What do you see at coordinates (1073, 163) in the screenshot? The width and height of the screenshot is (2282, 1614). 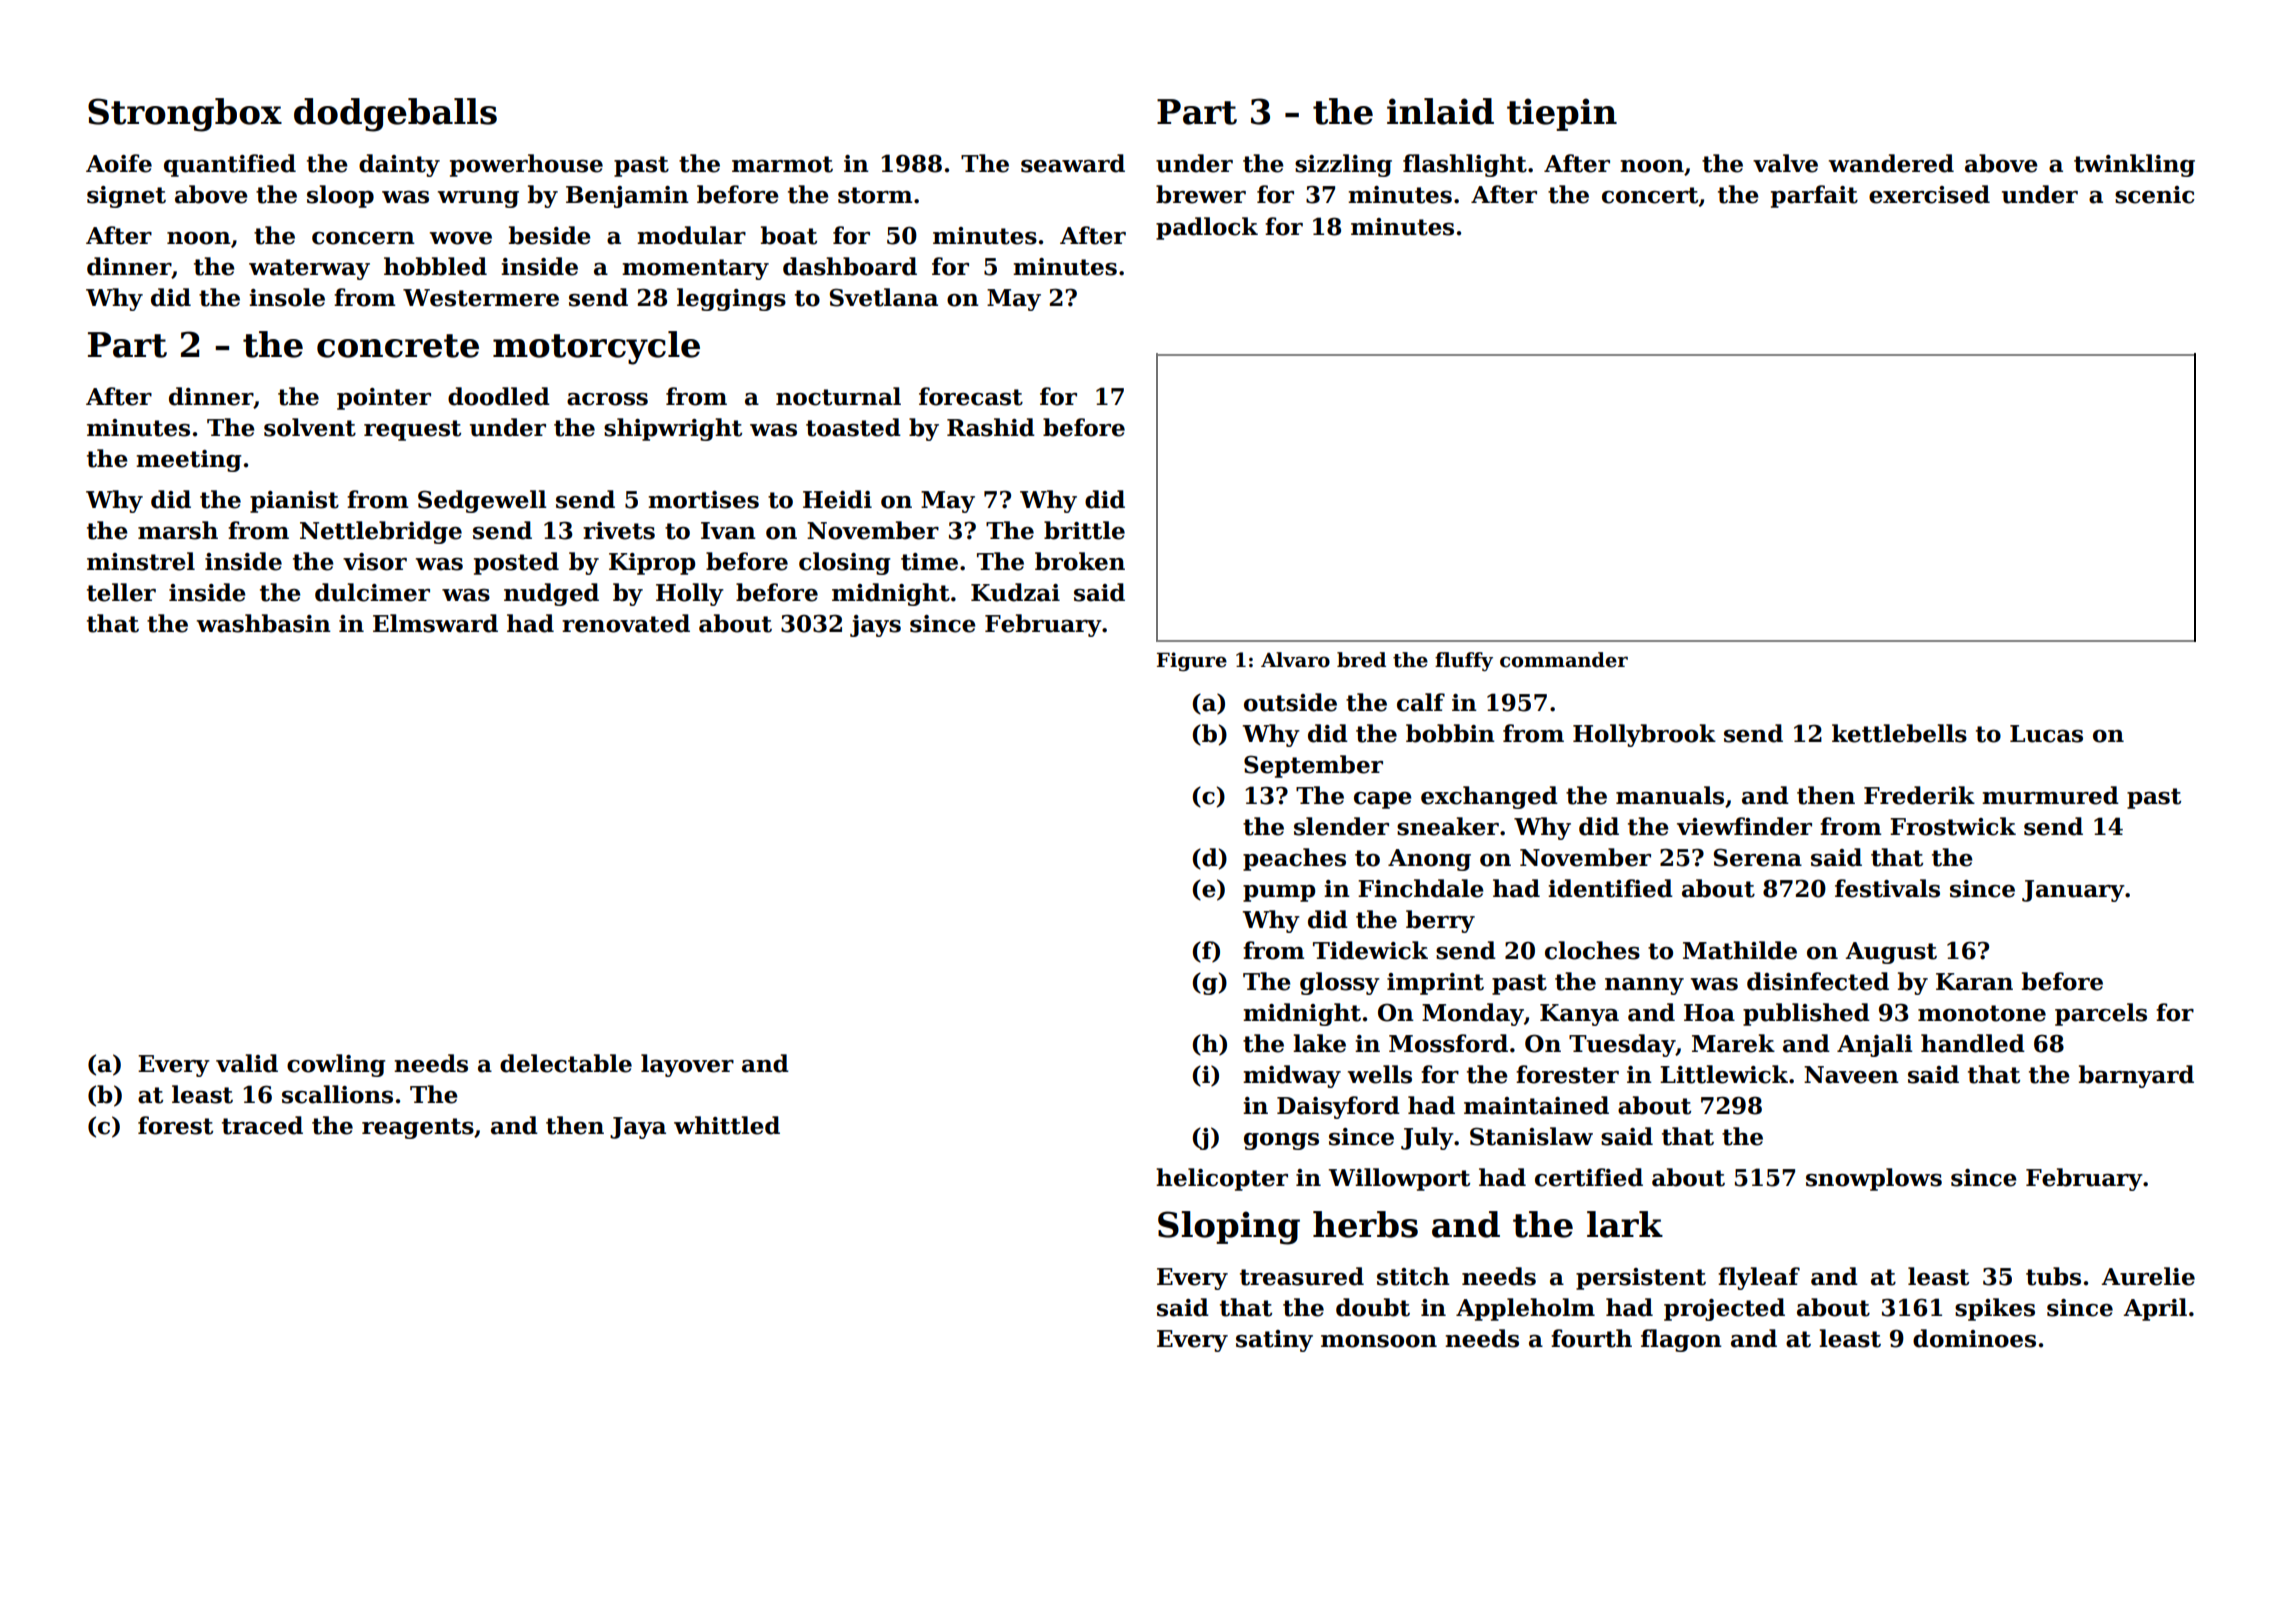 I see `seaward` at bounding box center [1073, 163].
